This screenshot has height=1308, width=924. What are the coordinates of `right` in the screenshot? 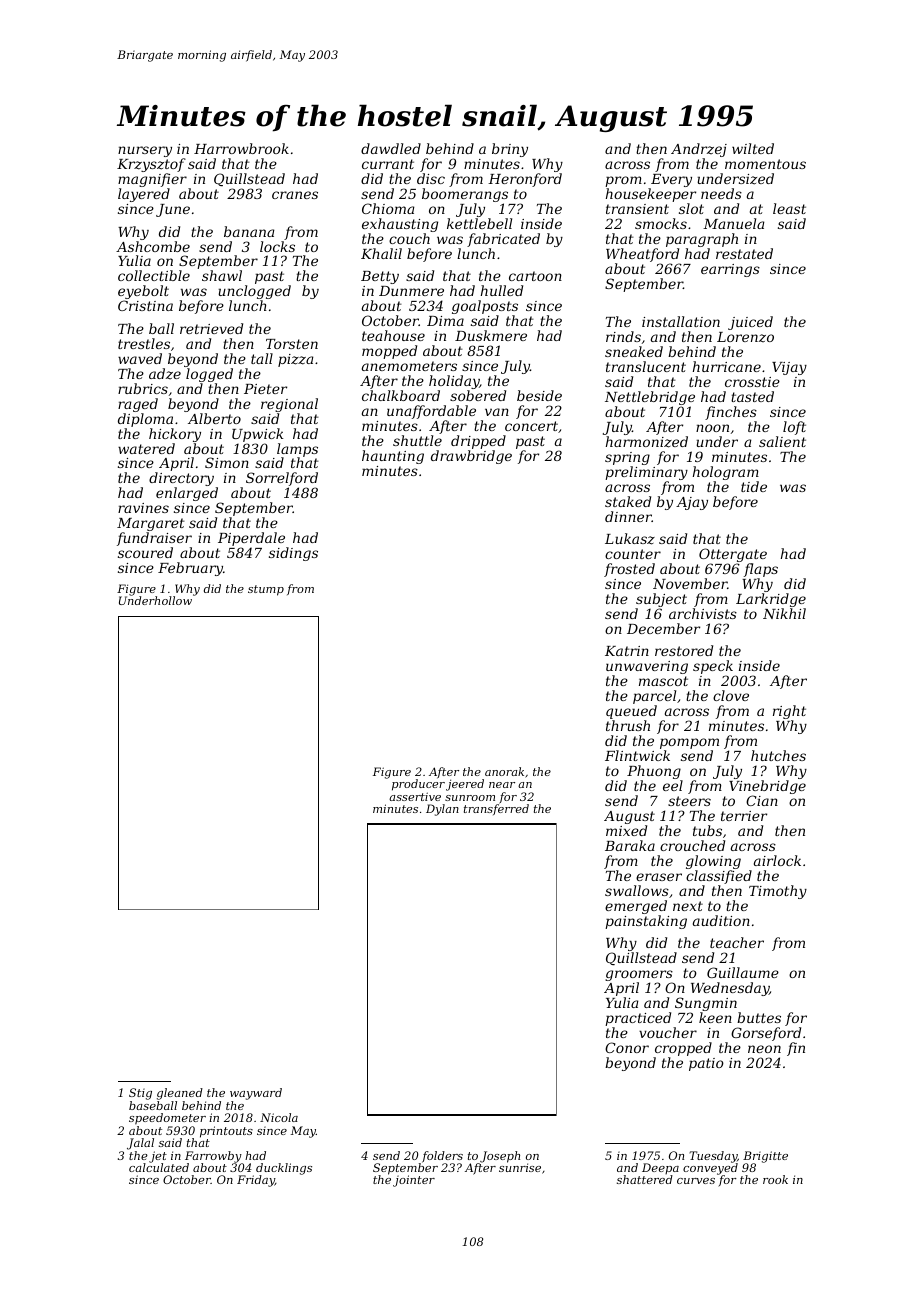 It's located at (789, 712).
